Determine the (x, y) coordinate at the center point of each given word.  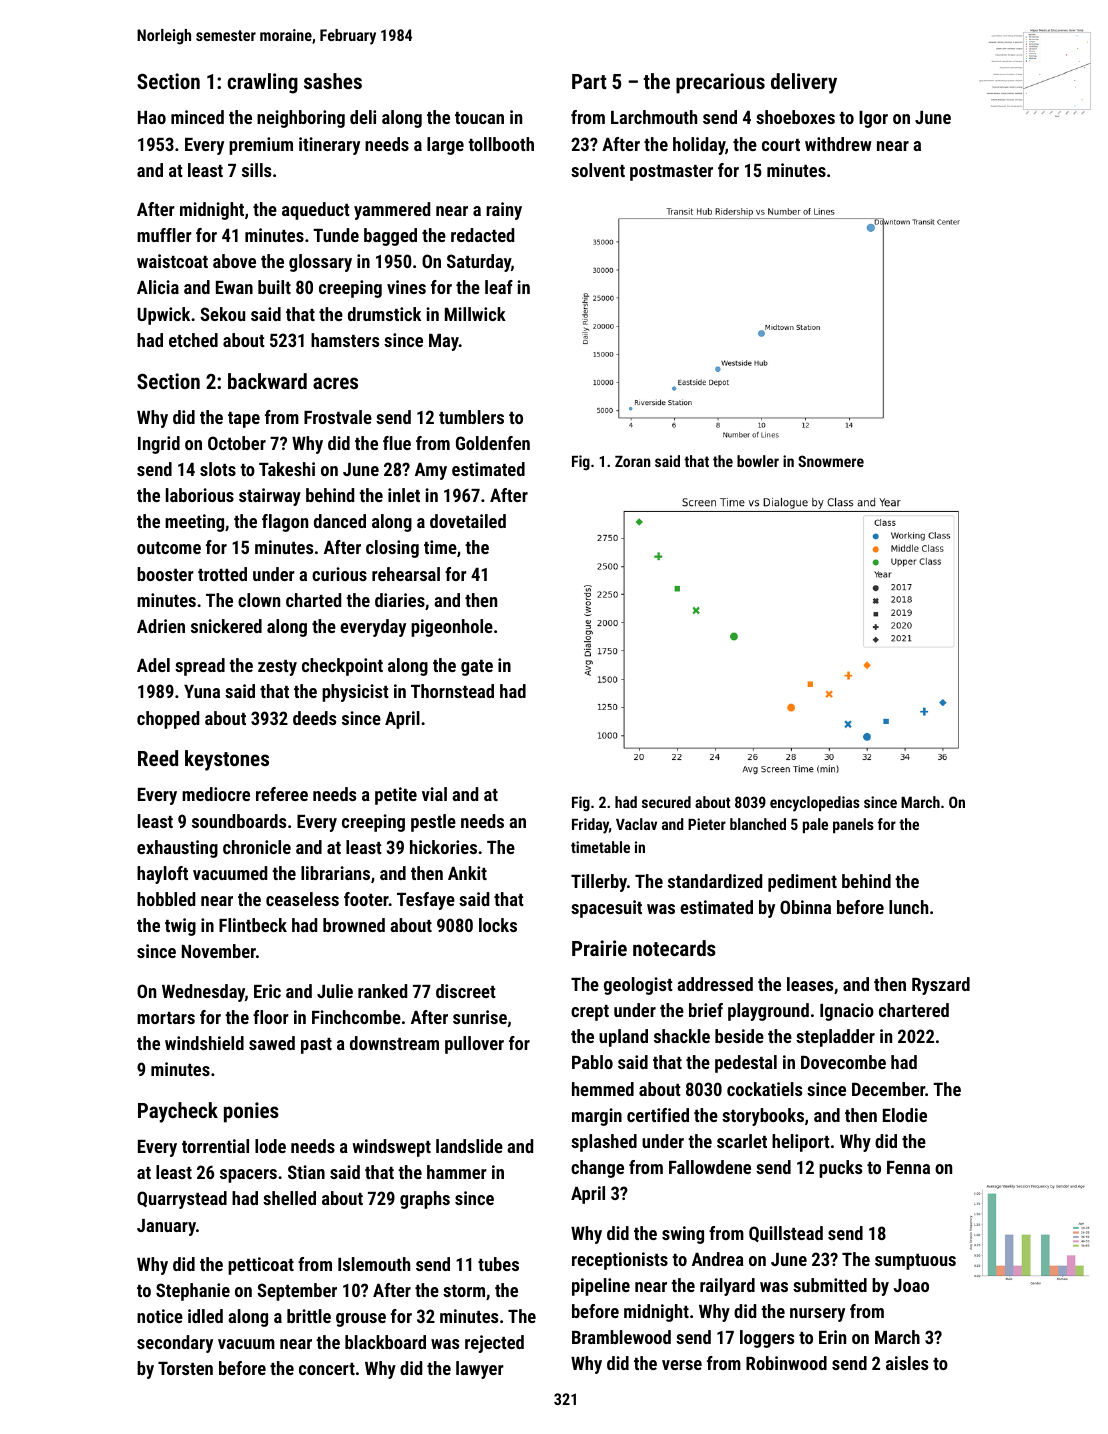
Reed (158, 758)
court (781, 145)
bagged (390, 237)
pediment (802, 883)
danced (340, 521)
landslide (469, 1146)
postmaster (671, 173)
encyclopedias (815, 804)
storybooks (763, 1117)
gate (477, 668)
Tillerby (599, 883)
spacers (248, 1176)
